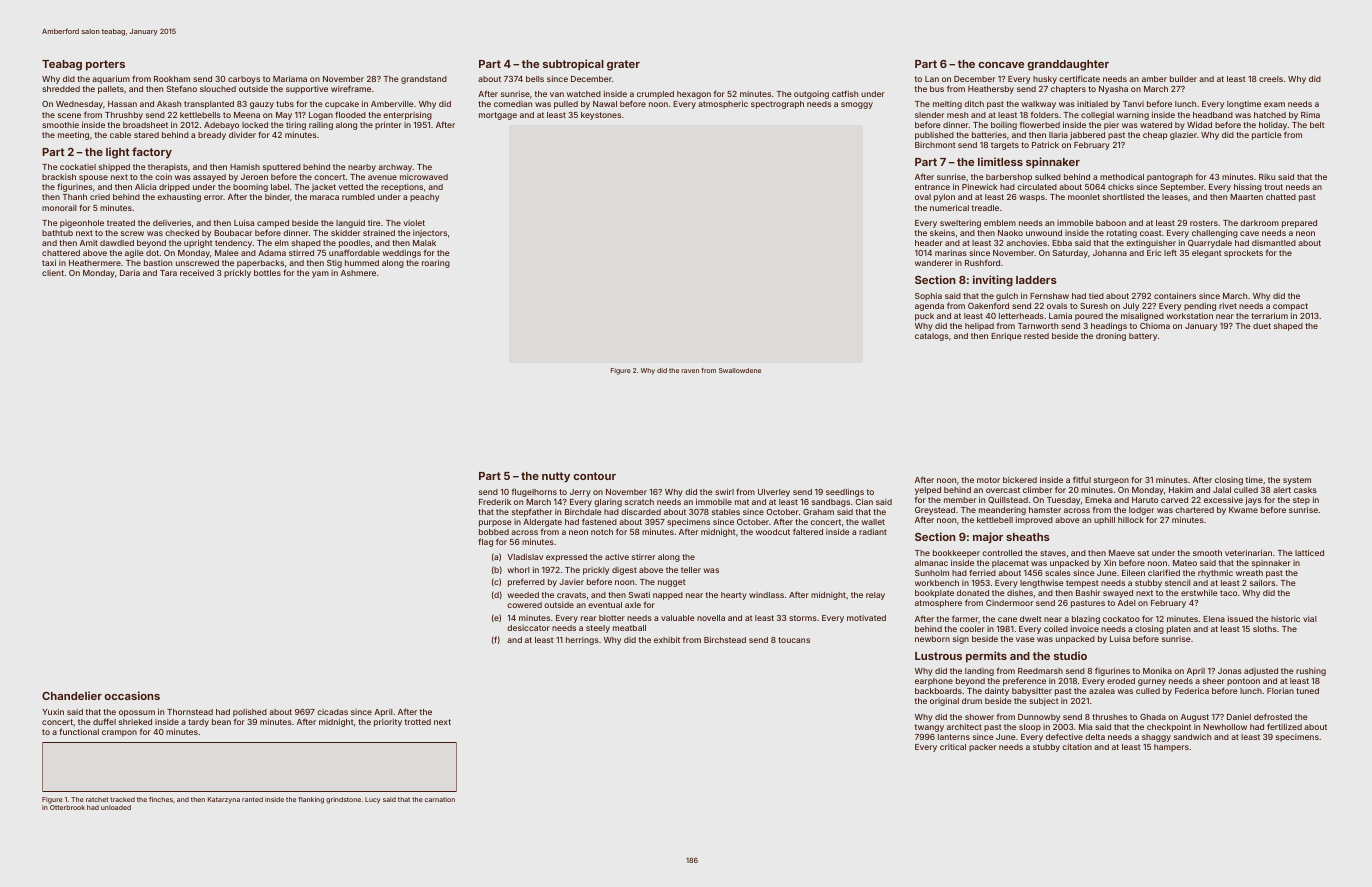 The image size is (1372, 887). I want to click on system, so click(1297, 481).
